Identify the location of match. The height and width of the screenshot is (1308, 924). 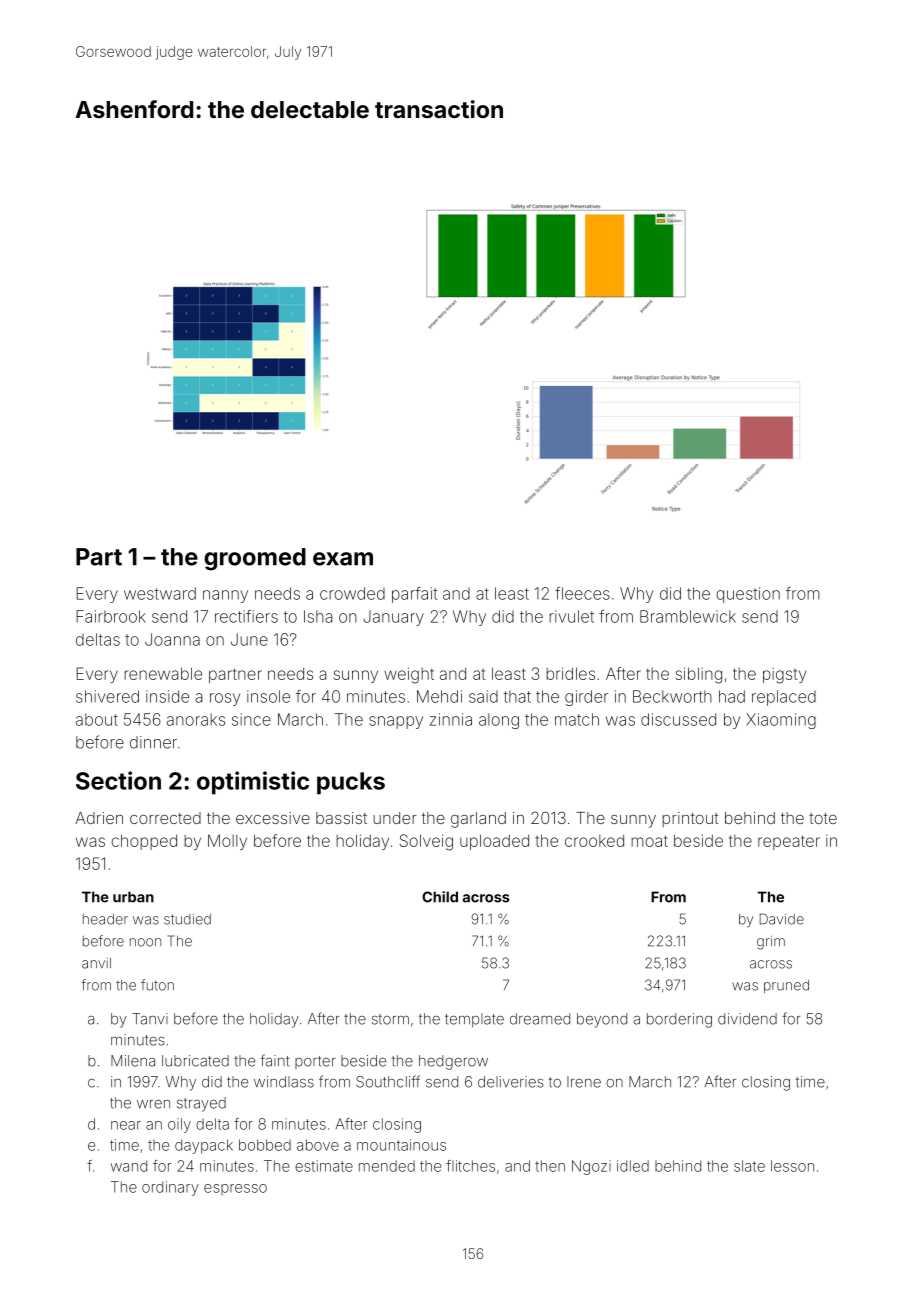
(577, 719).
